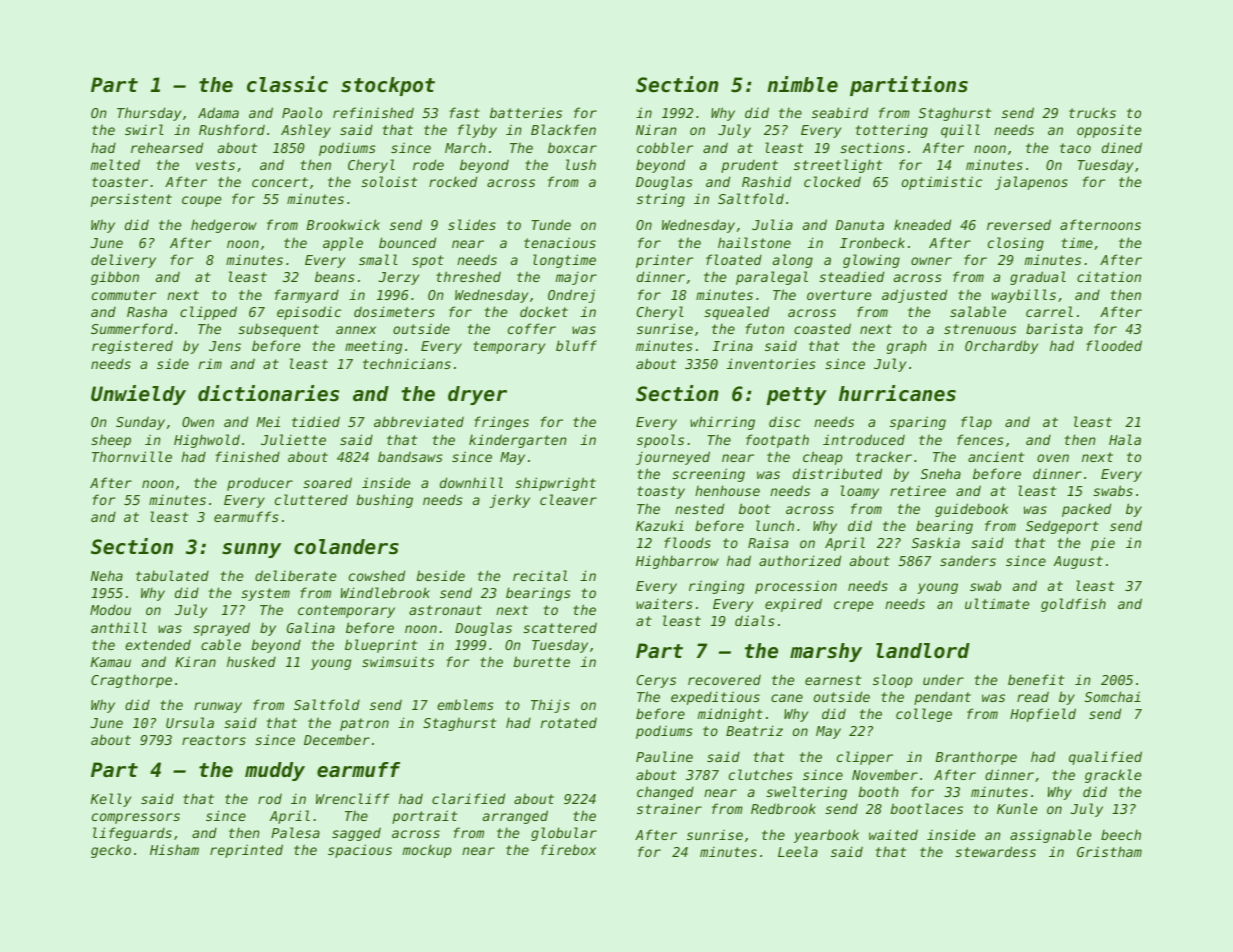 This page has width=1233, height=952. I want to click on squealed, so click(736, 313).
